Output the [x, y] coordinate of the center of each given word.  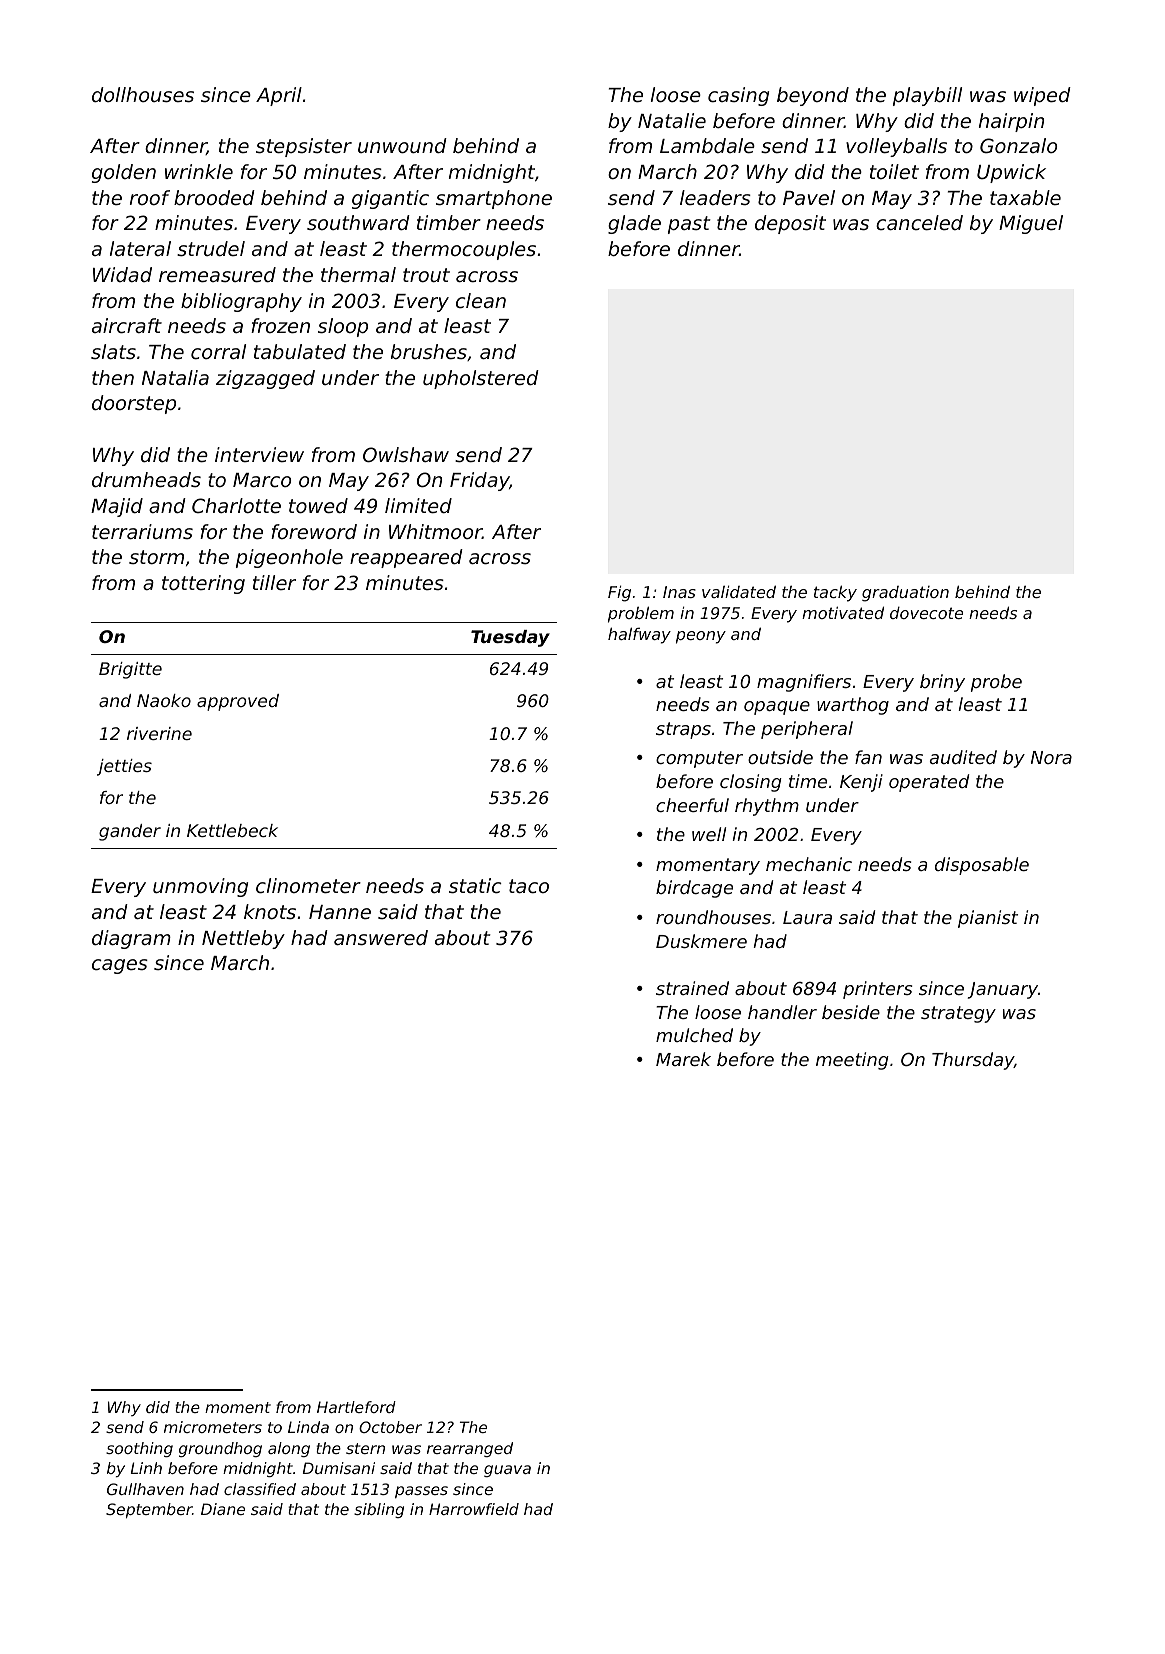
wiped [1042, 96]
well [709, 834]
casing [738, 96]
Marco [262, 480]
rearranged [470, 1449]
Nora [1051, 757]
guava [507, 1471]
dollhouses [143, 94]
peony [701, 637]
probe [996, 683]
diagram [131, 939]
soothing [139, 1449]
